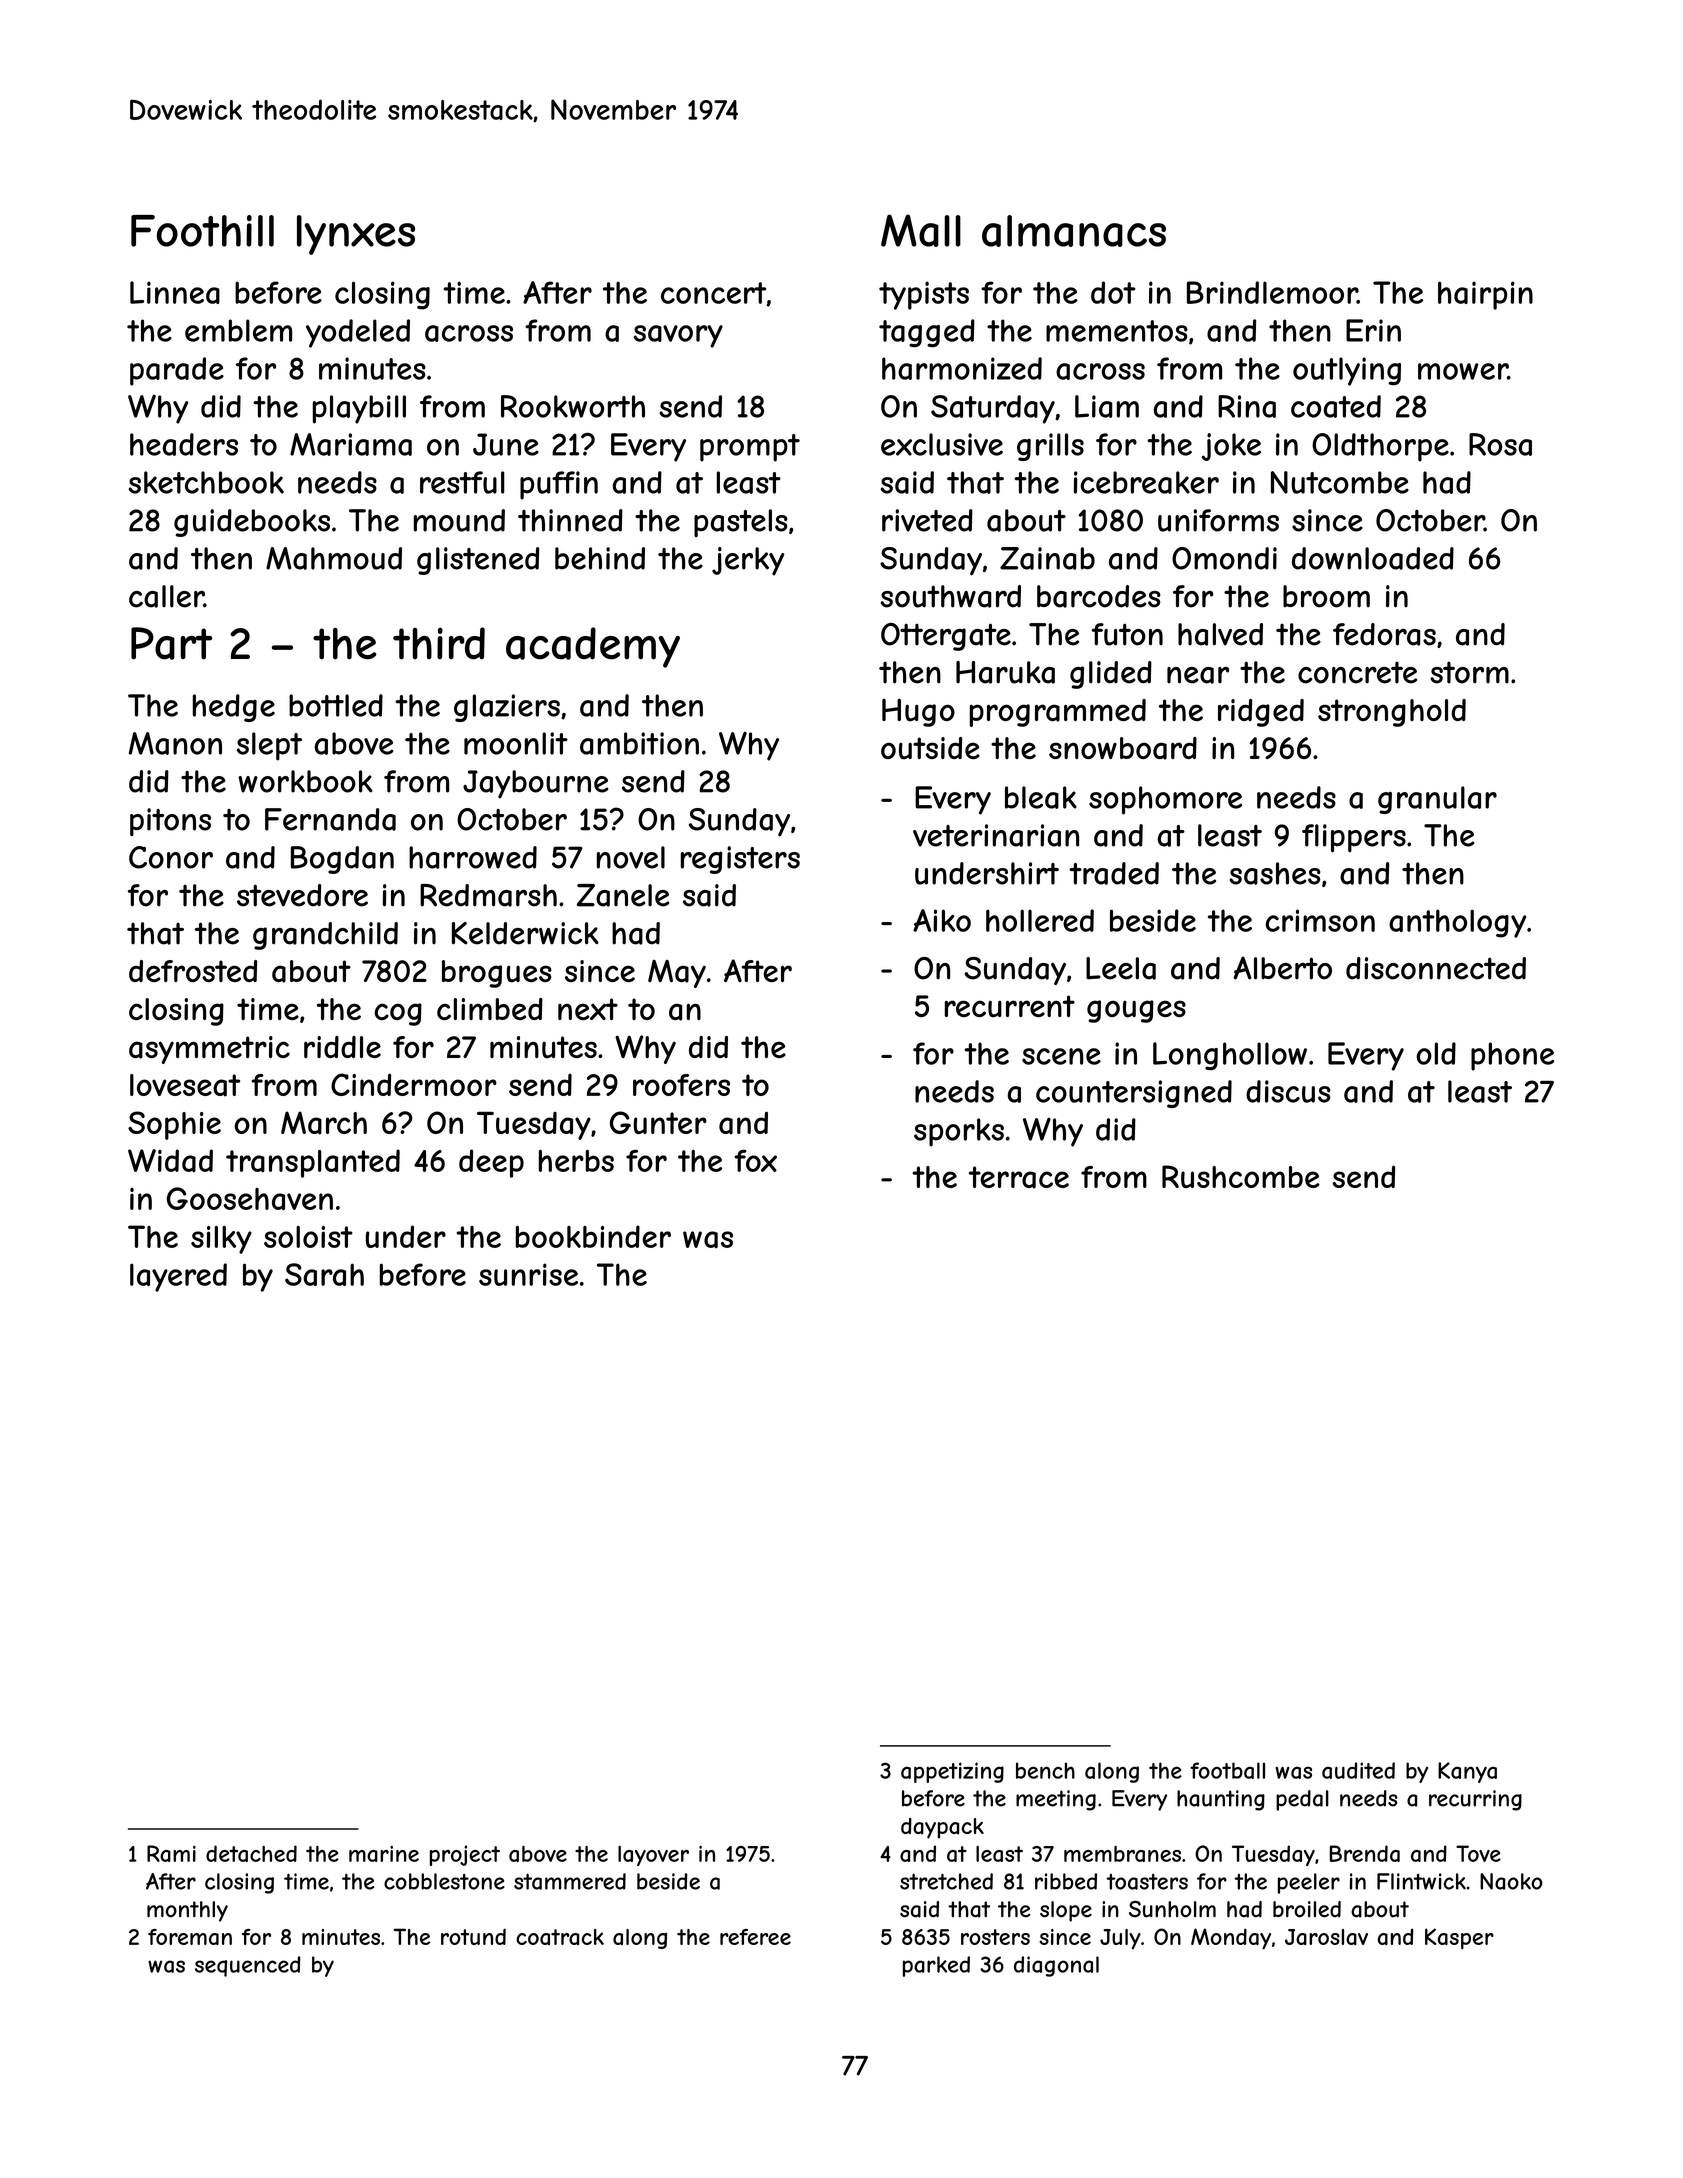 Image resolution: width=1683 pixels, height=2178 pixels. Describe the element at coordinates (1045, 1770) in the image. I see `bench` at that location.
